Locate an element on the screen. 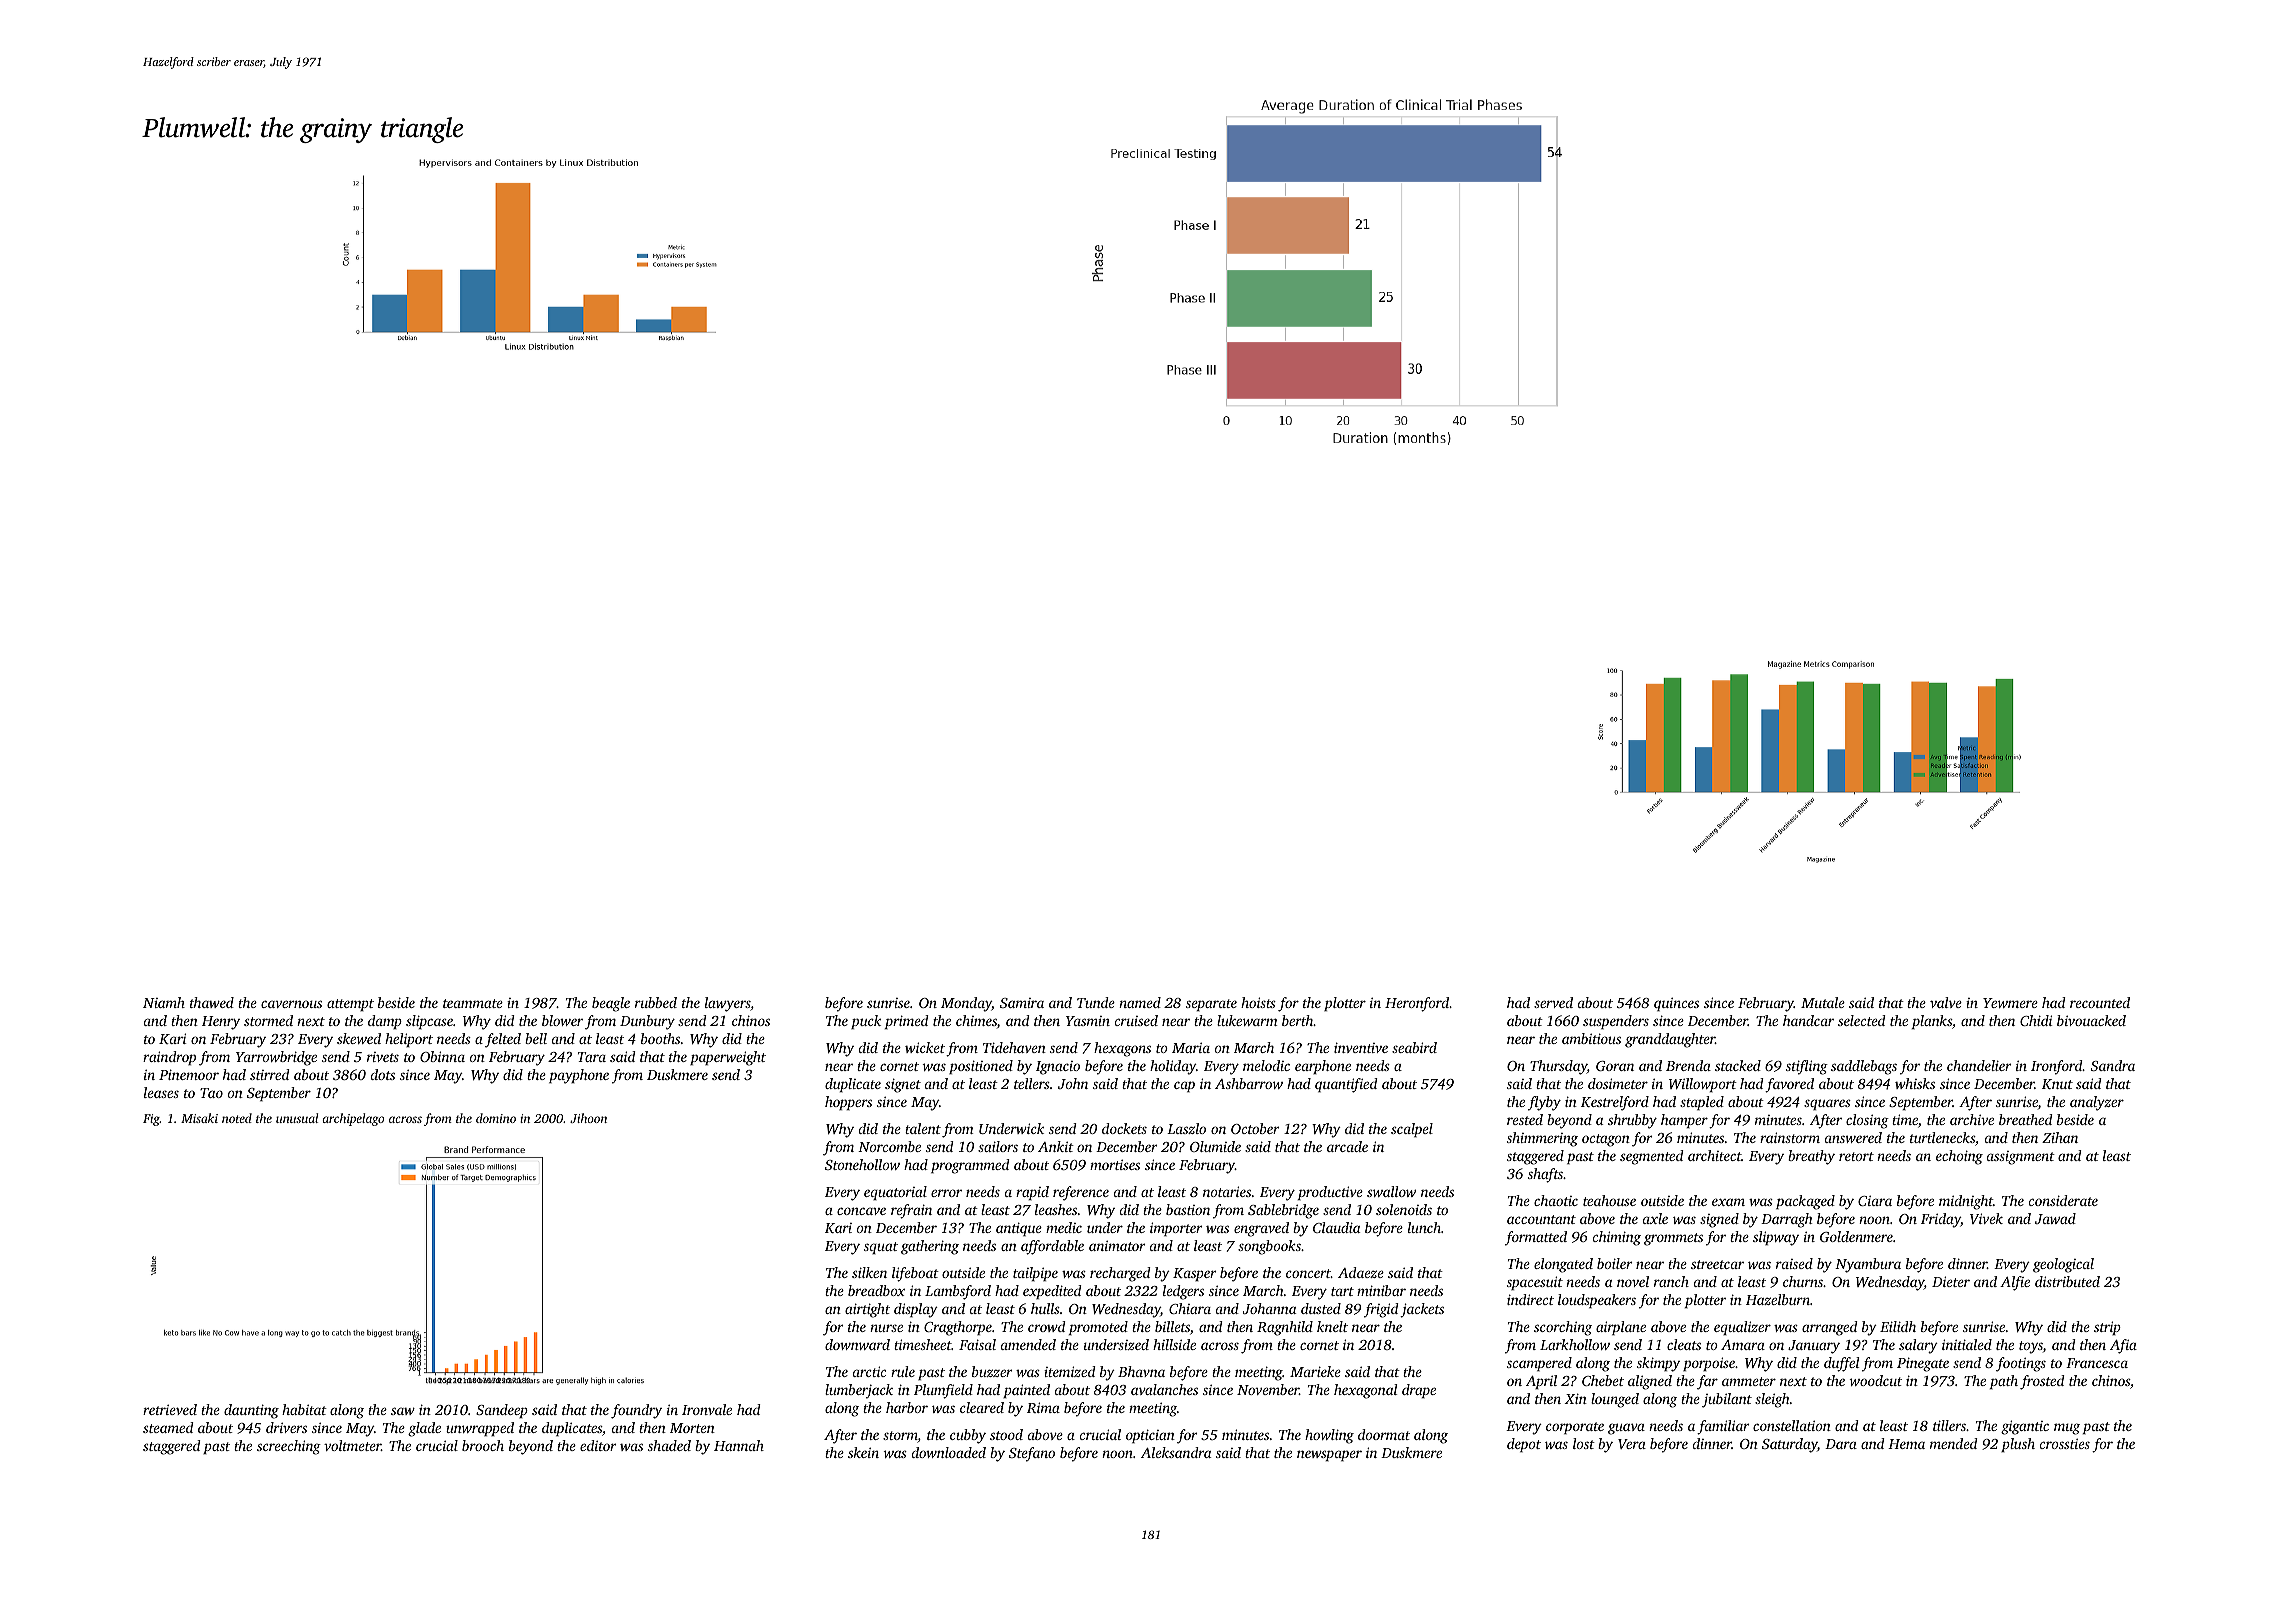 This screenshot has width=2282, height=1614. bivouacked is located at coordinates (2091, 1020).
